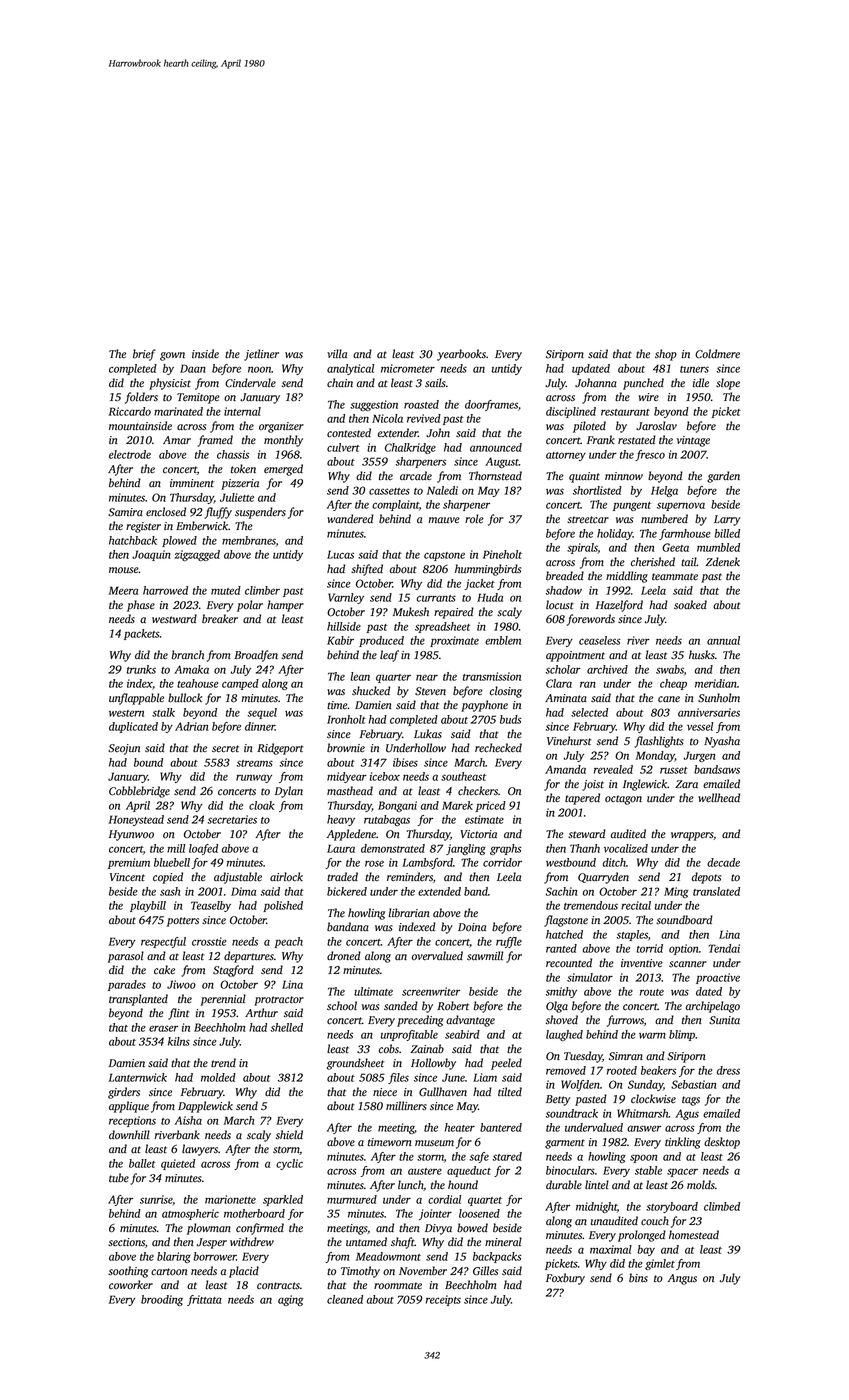 The height and width of the page is (1400, 849). What do you see at coordinates (286, 877) in the page?
I see `airlock` at bounding box center [286, 877].
